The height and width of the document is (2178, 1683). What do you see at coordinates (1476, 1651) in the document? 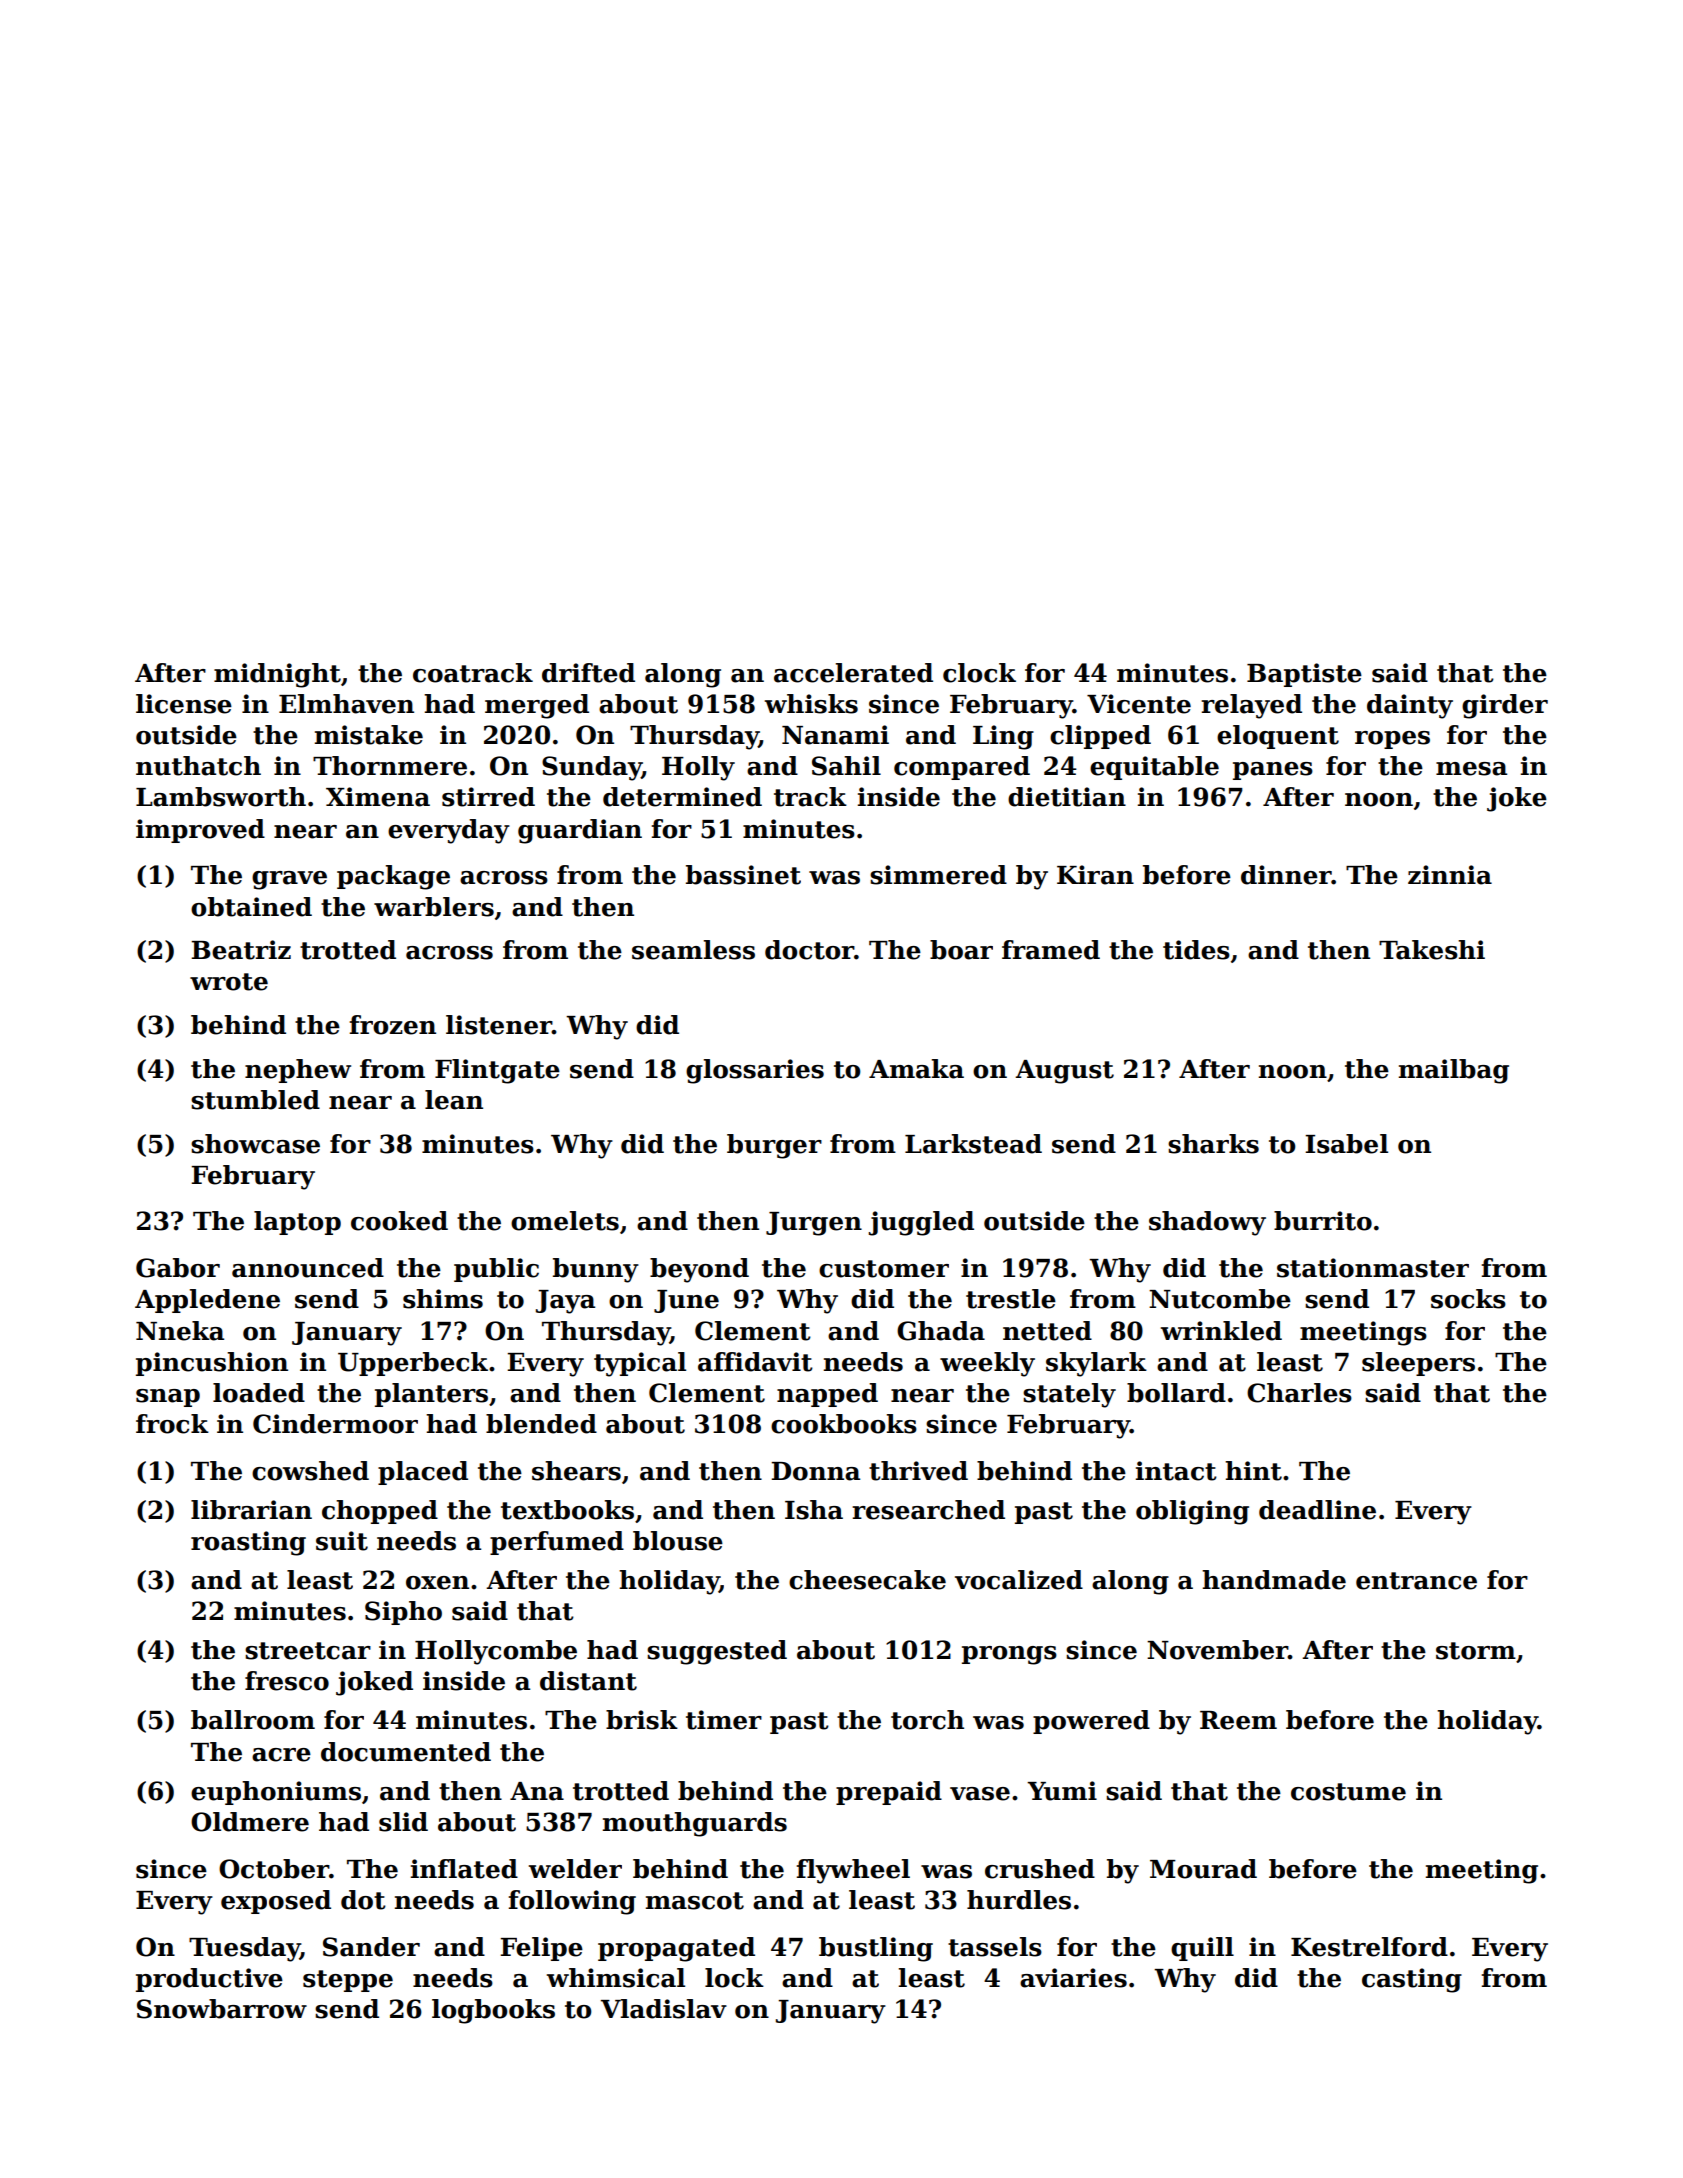
I see `storm` at bounding box center [1476, 1651].
